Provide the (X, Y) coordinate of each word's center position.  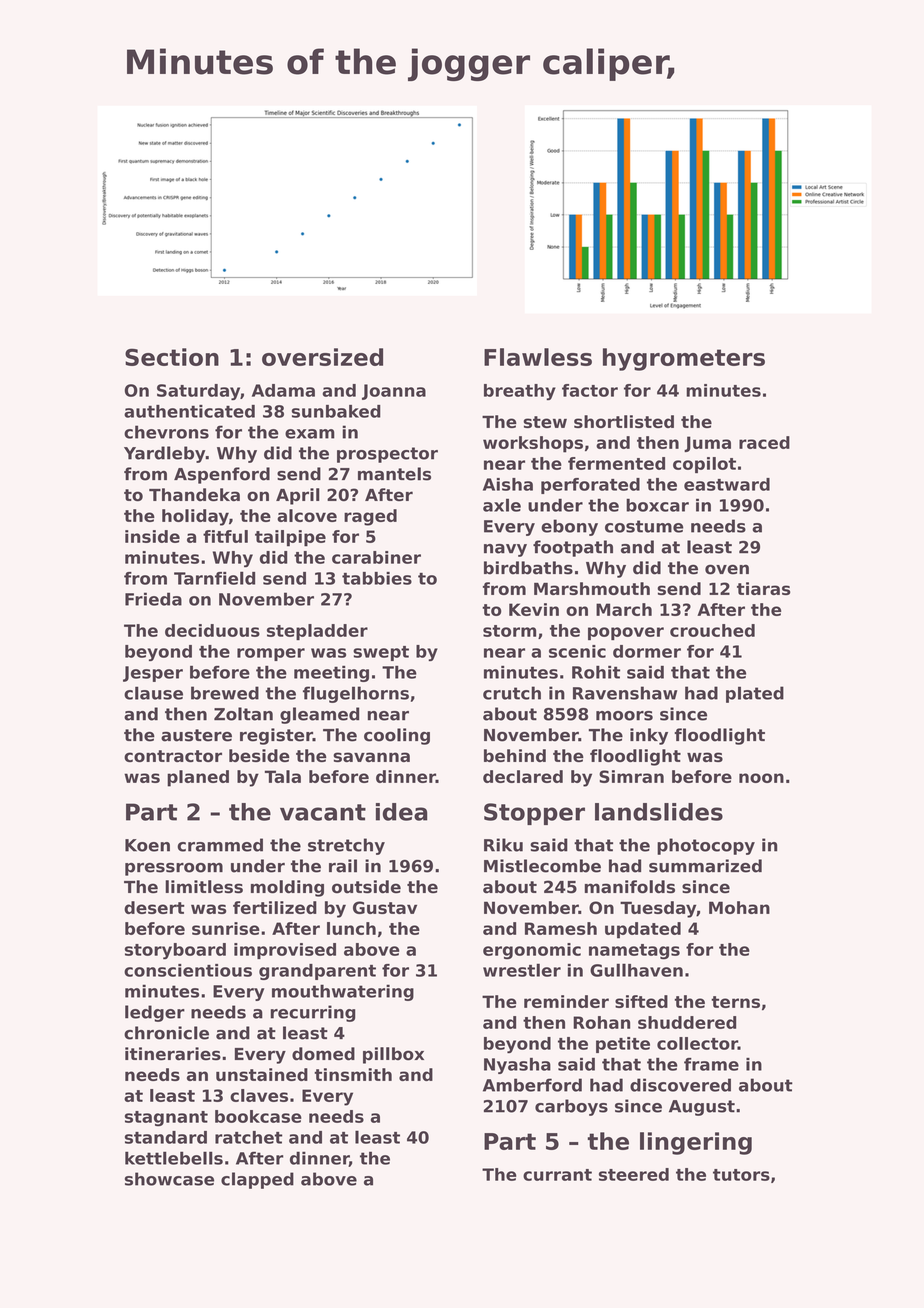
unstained (262, 1074)
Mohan (739, 907)
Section (172, 357)
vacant (323, 812)
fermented (616, 463)
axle (502, 505)
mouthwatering (343, 992)
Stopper (534, 814)
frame (711, 1064)
